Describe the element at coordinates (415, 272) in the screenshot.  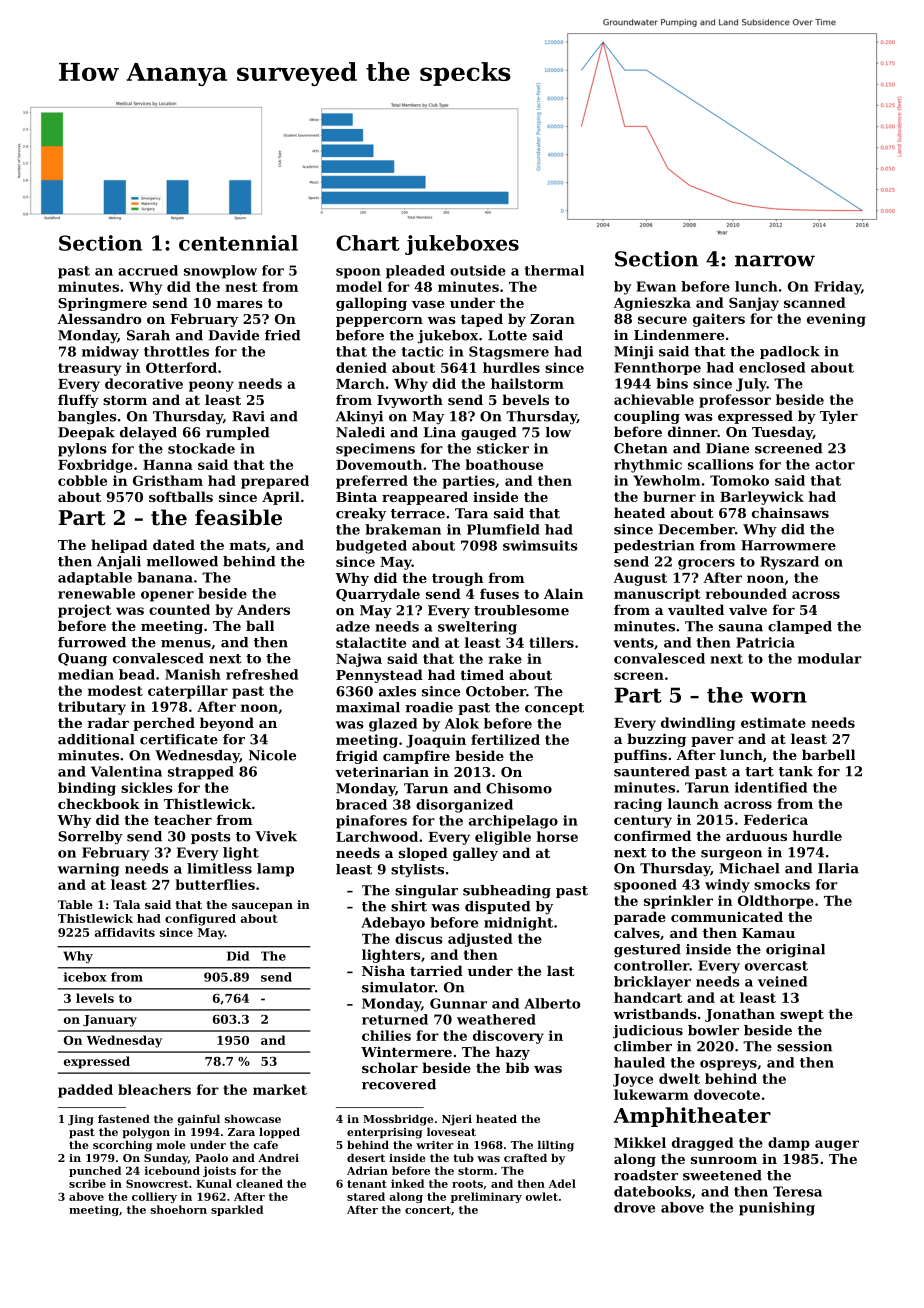
I see `pleaded` at that location.
